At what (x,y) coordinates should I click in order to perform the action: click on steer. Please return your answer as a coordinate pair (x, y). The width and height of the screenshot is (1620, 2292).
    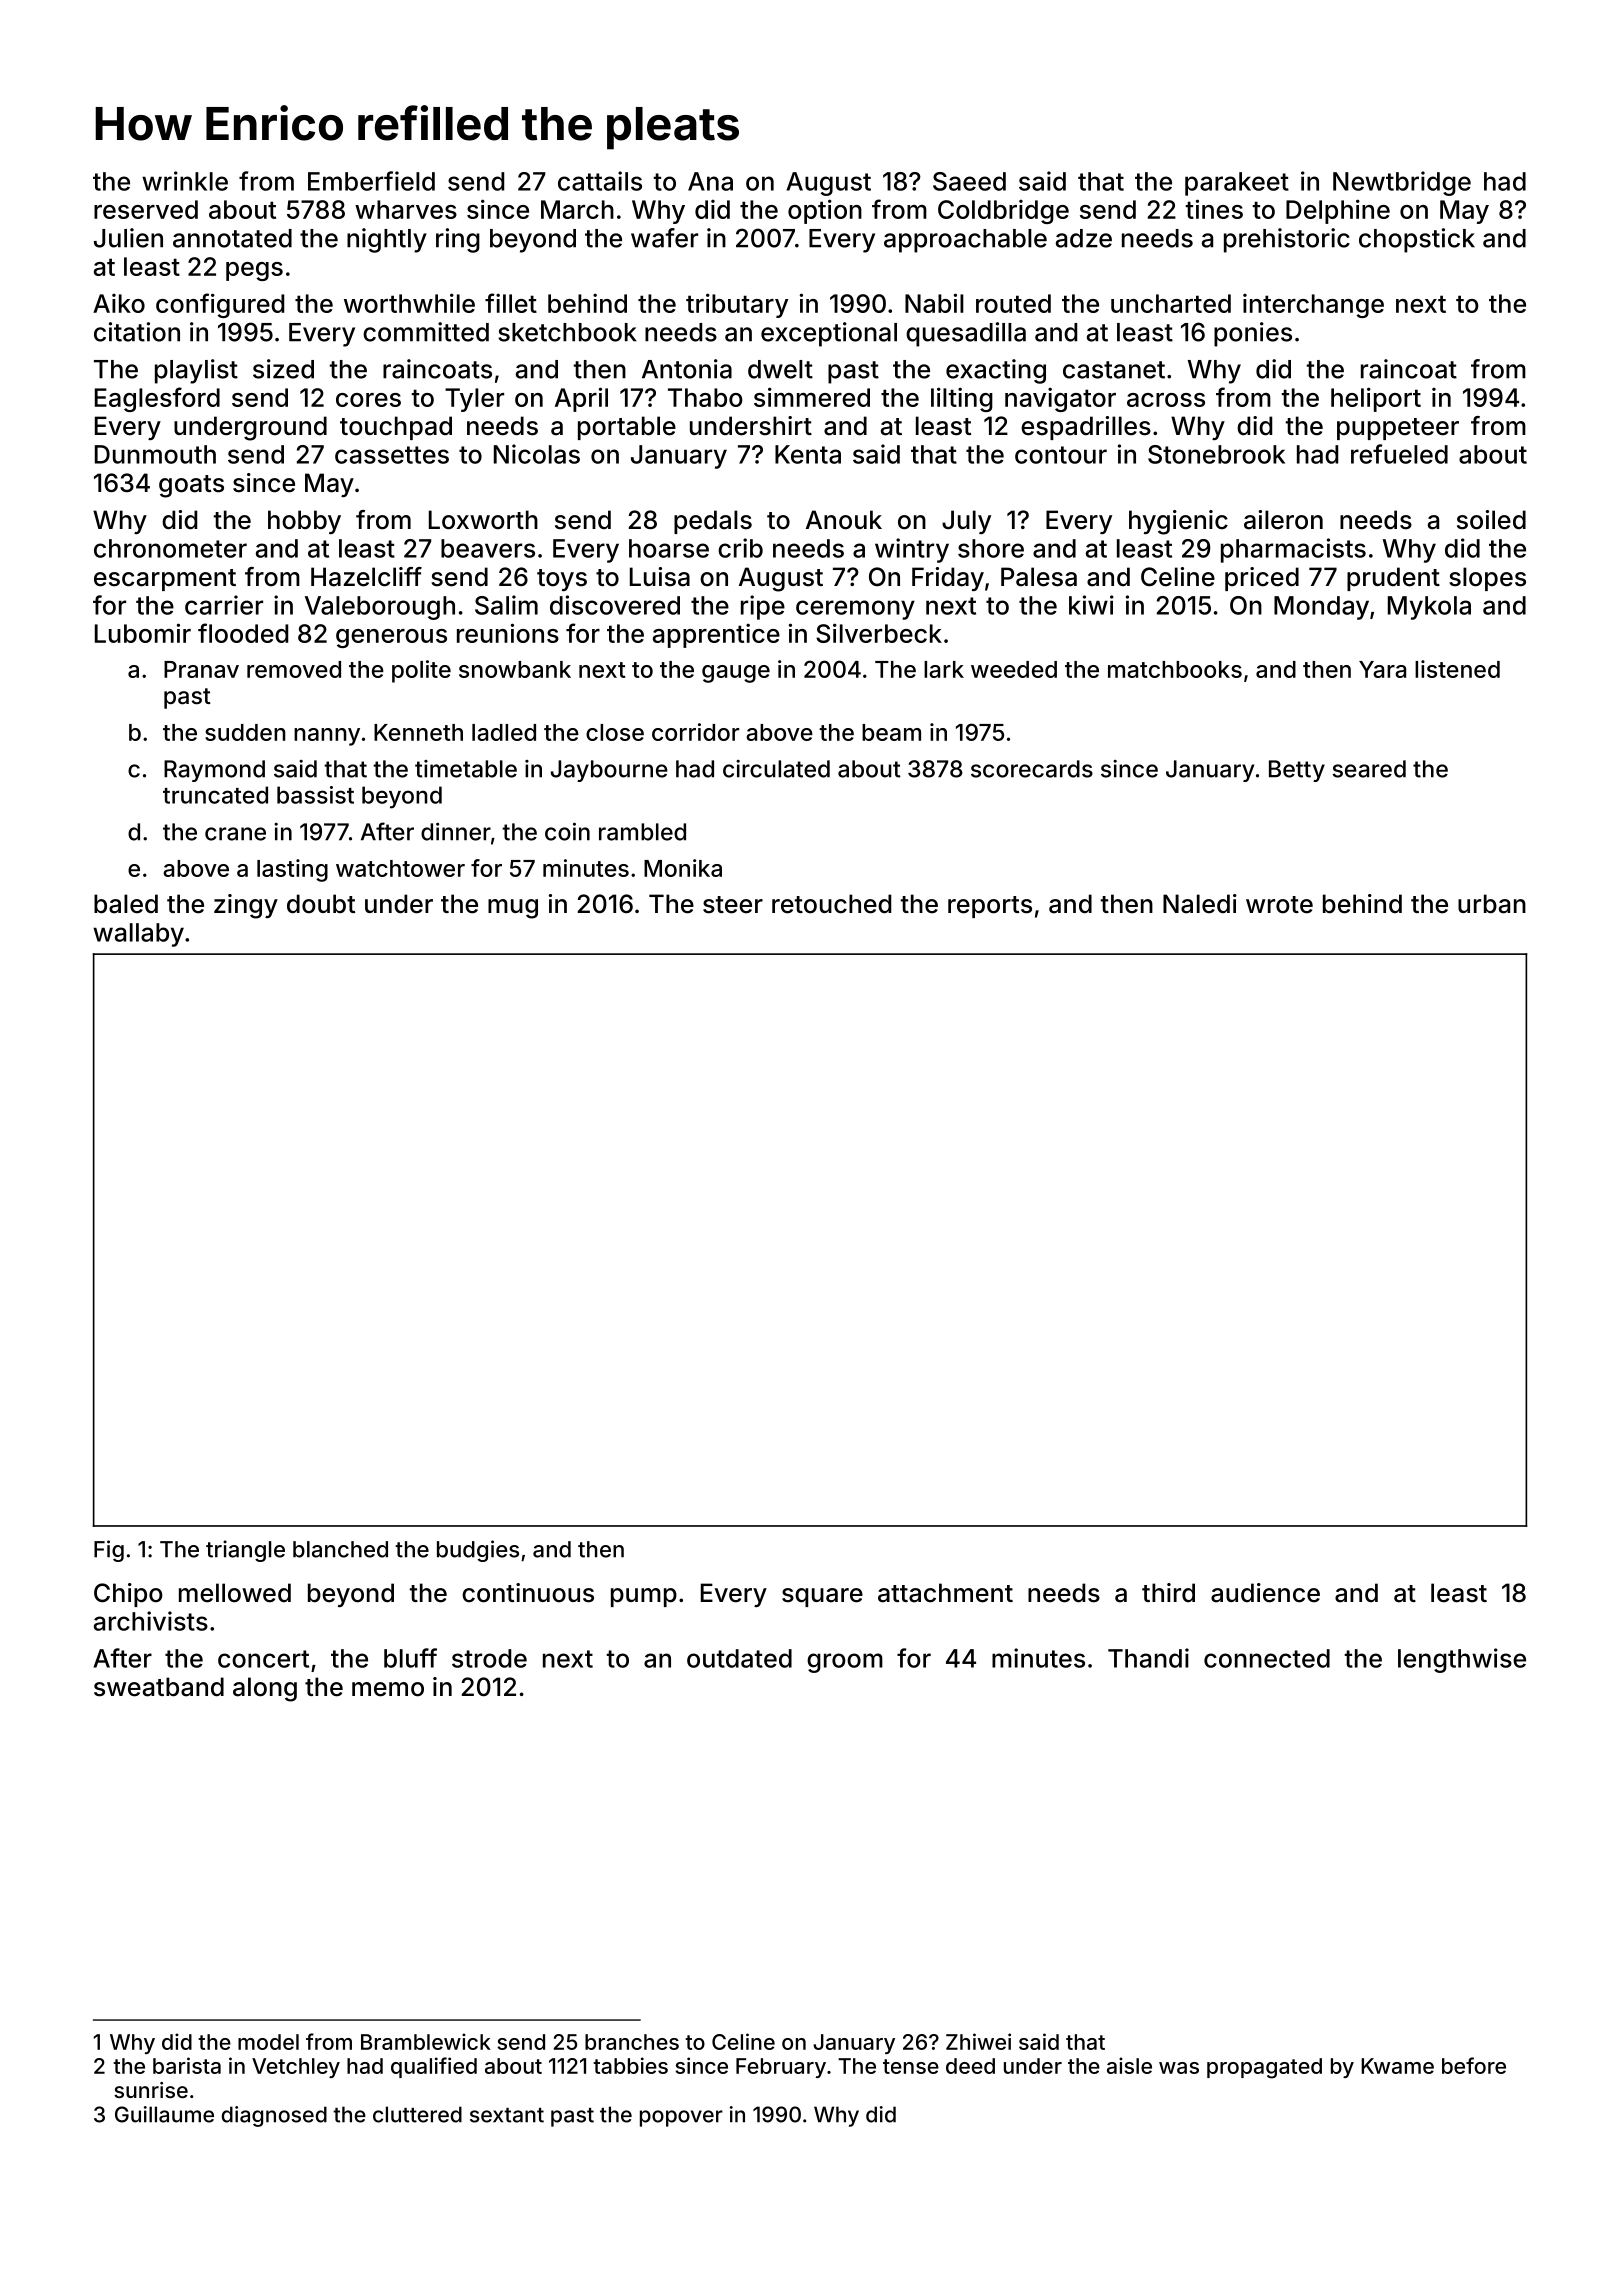
    Looking at the image, I should click on (733, 905).
